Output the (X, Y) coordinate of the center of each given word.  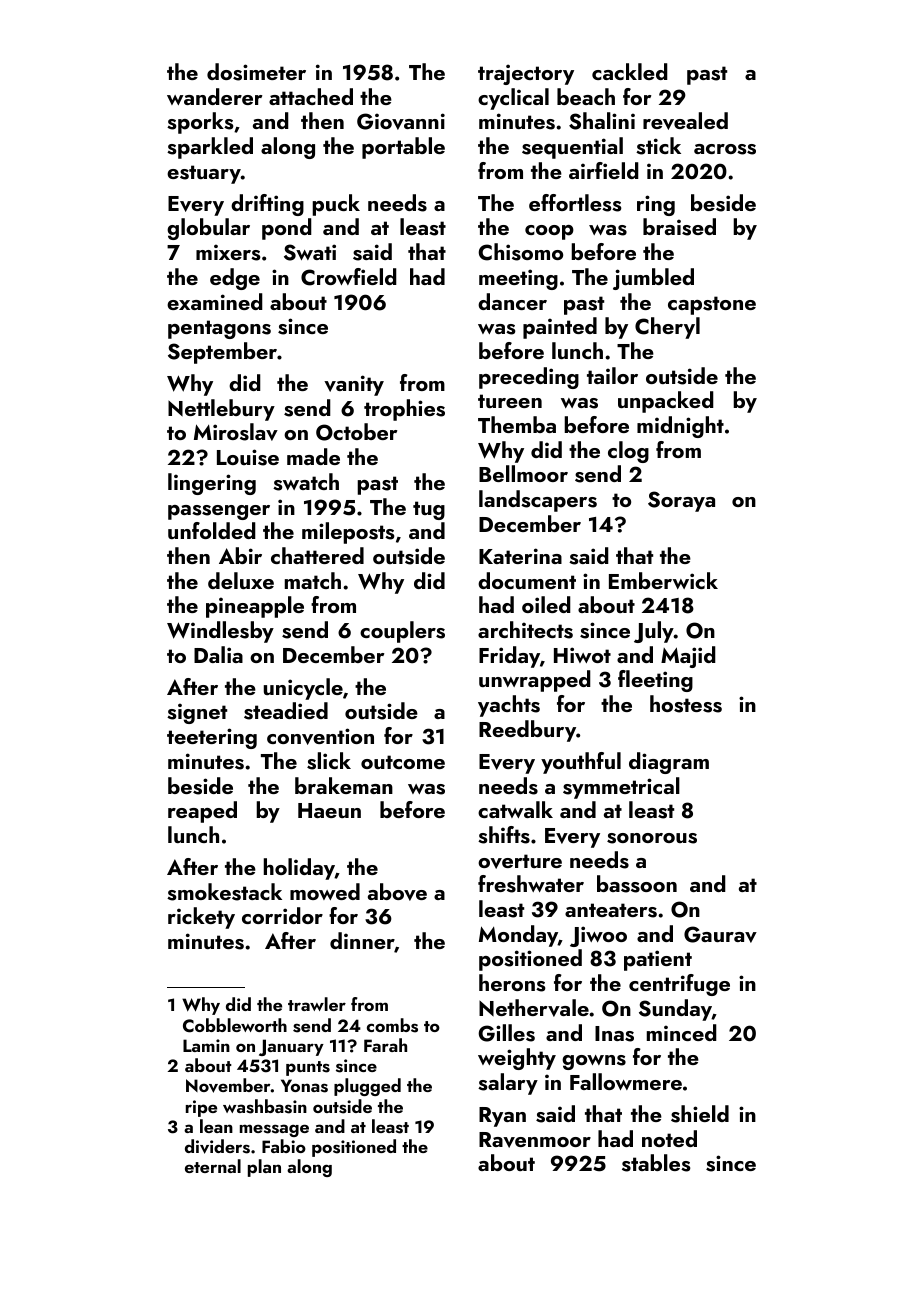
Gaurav (720, 934)
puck (336, 205)
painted (560, 328)
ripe (201, 1108)
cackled (630, 71)
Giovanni (401, 121)
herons (512, 983)
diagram (669, 763)
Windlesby (220, 632)
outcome (403, 762)
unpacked (666, 402)
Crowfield (349, 277)
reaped (202, 812)
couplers (402, 632)
